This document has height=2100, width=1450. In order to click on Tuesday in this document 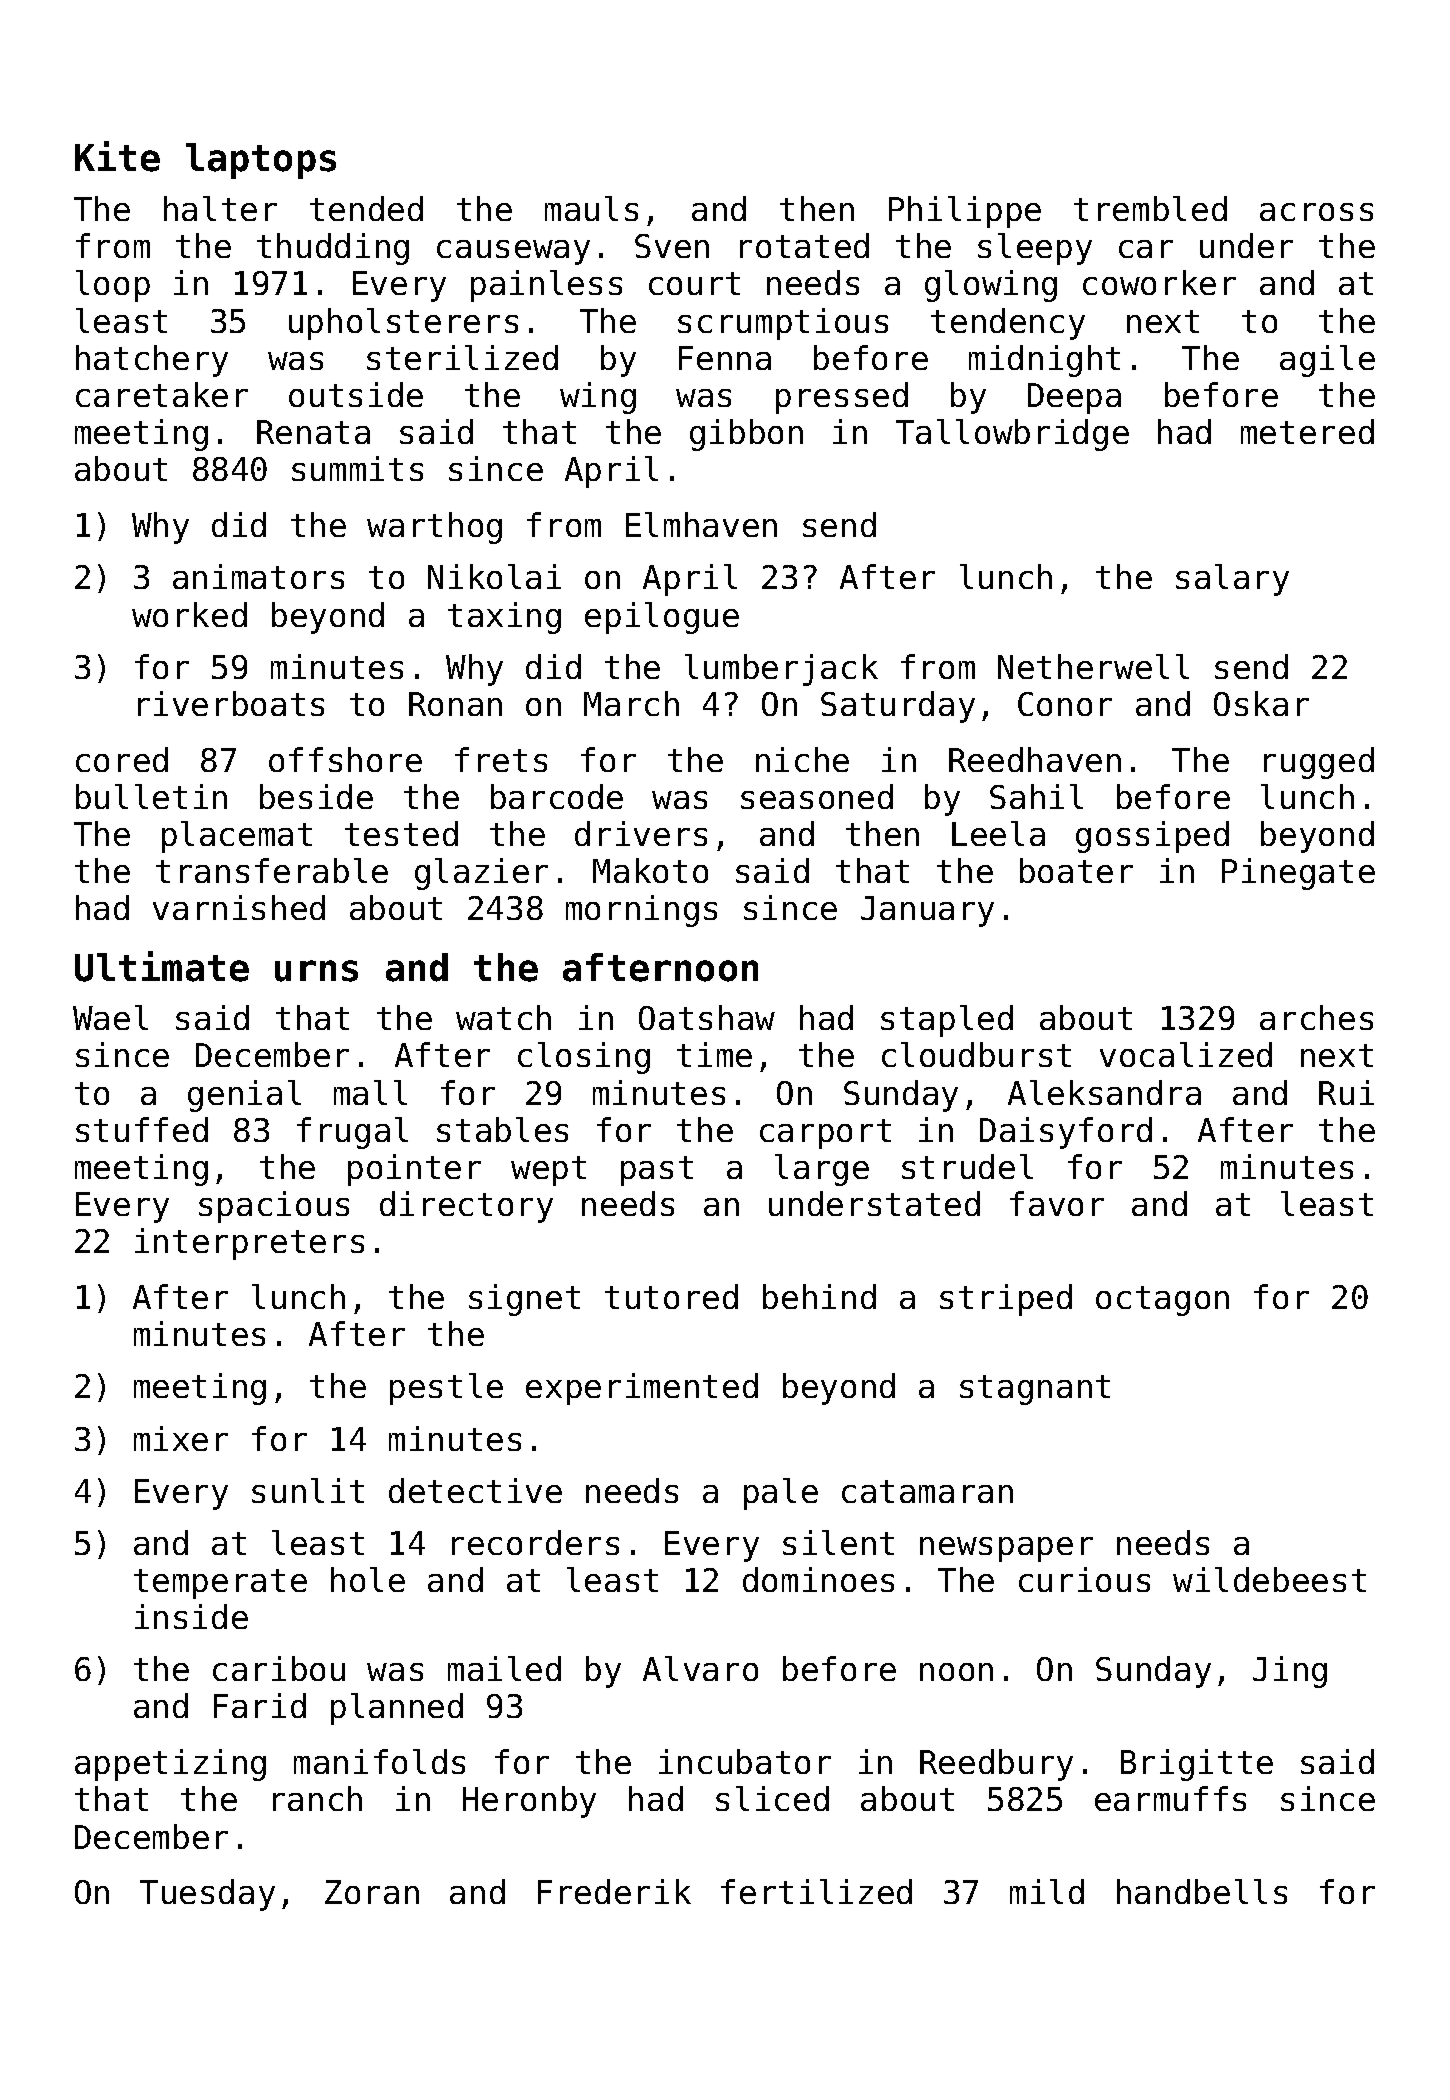, I will do `click(207, 1895)`.
